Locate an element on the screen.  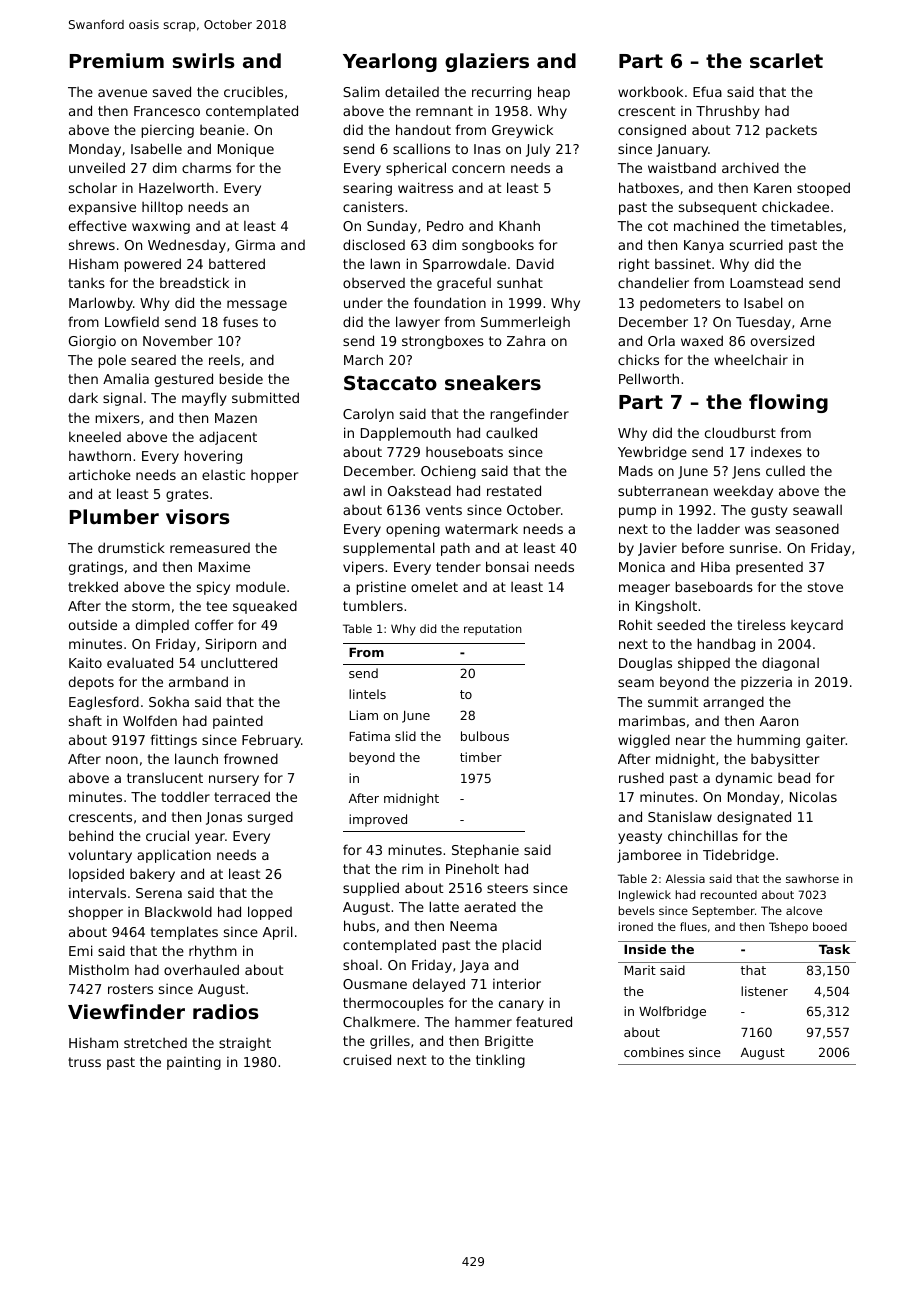
scarlet is located at coordinates (786, 60).
